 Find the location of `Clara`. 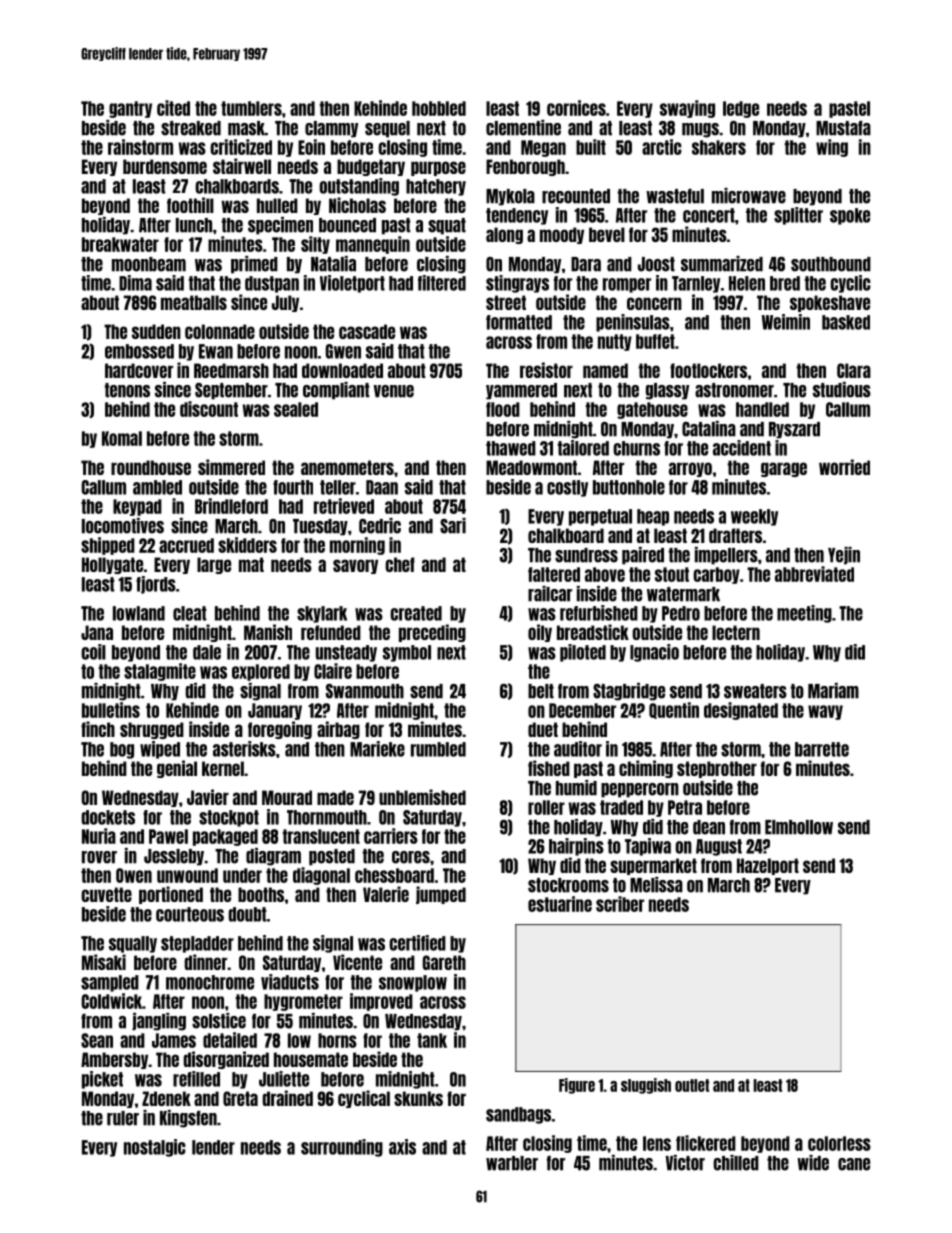

Clara is located at coordinates (854, 370).
